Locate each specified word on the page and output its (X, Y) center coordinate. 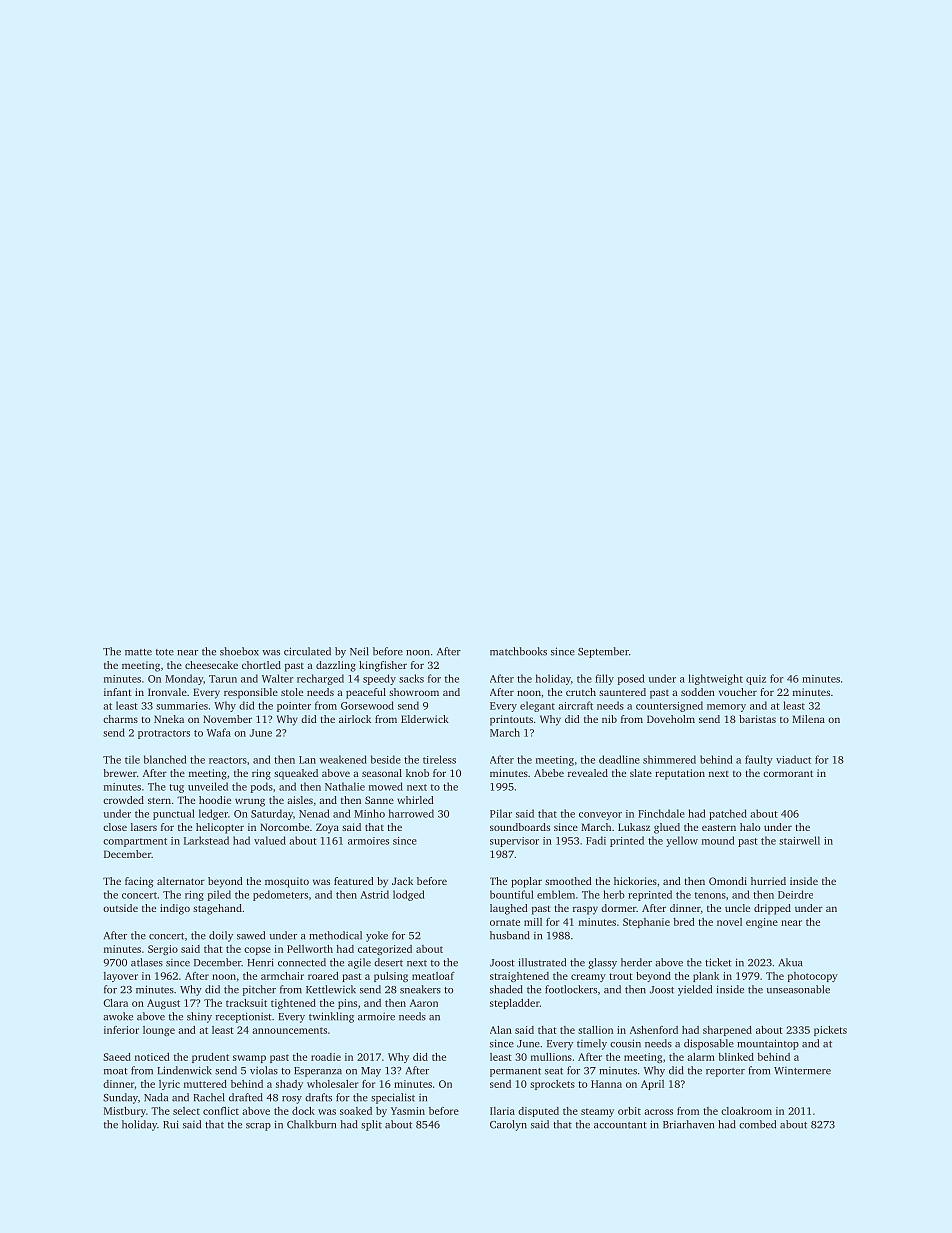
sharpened (727, 1031)
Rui (171, 1124)
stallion (595, 1030)
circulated (307, 651)
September (603, 652)
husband (510, 935)
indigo (175, 909)
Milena (808, 719)
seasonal (382, 773)
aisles (300, 800)
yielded (695, 990)
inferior (121, 1030)
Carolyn (508, 1125)
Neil (359, 651)
